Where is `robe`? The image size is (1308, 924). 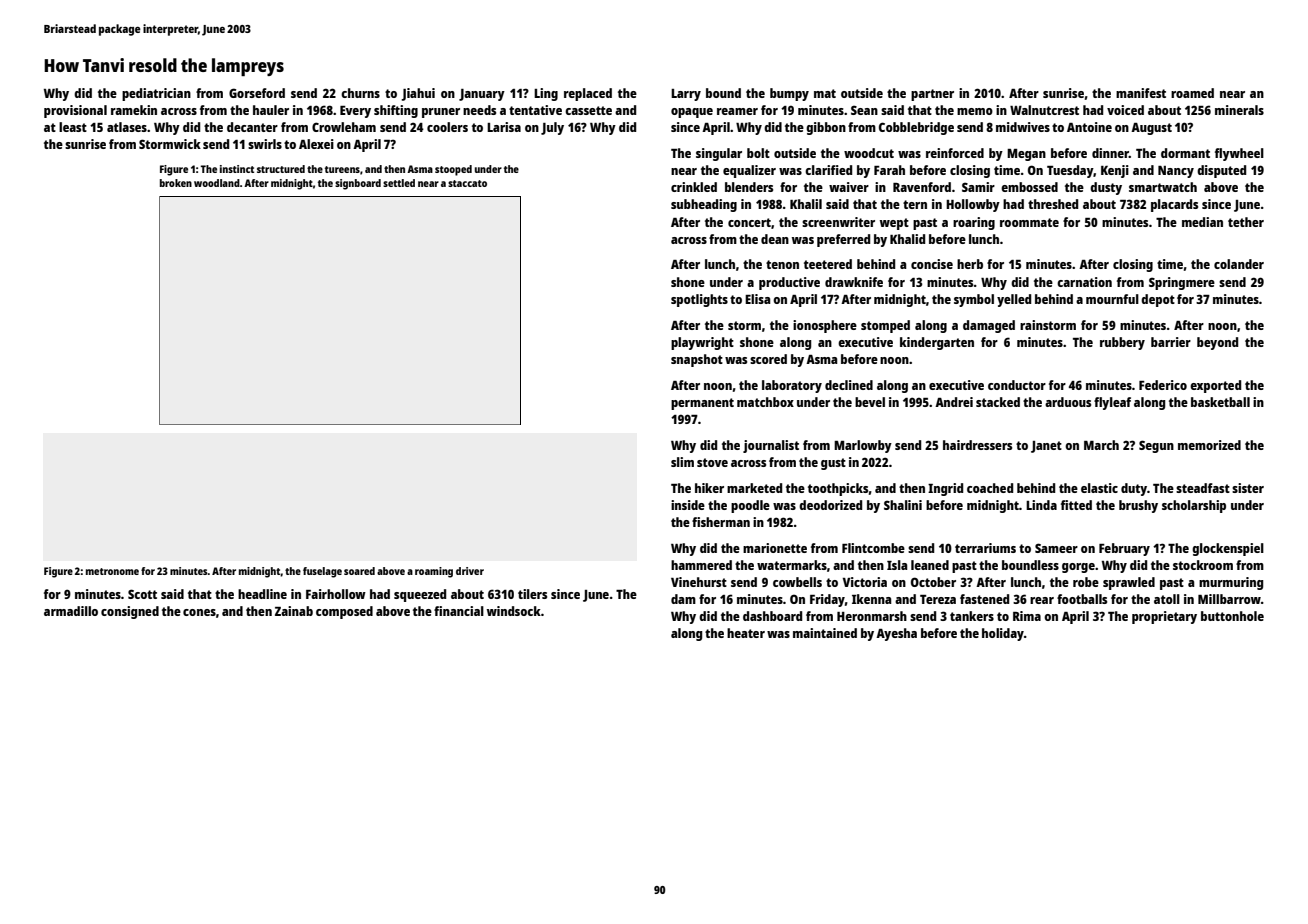
robe is located at coordinates (1086, 582).
